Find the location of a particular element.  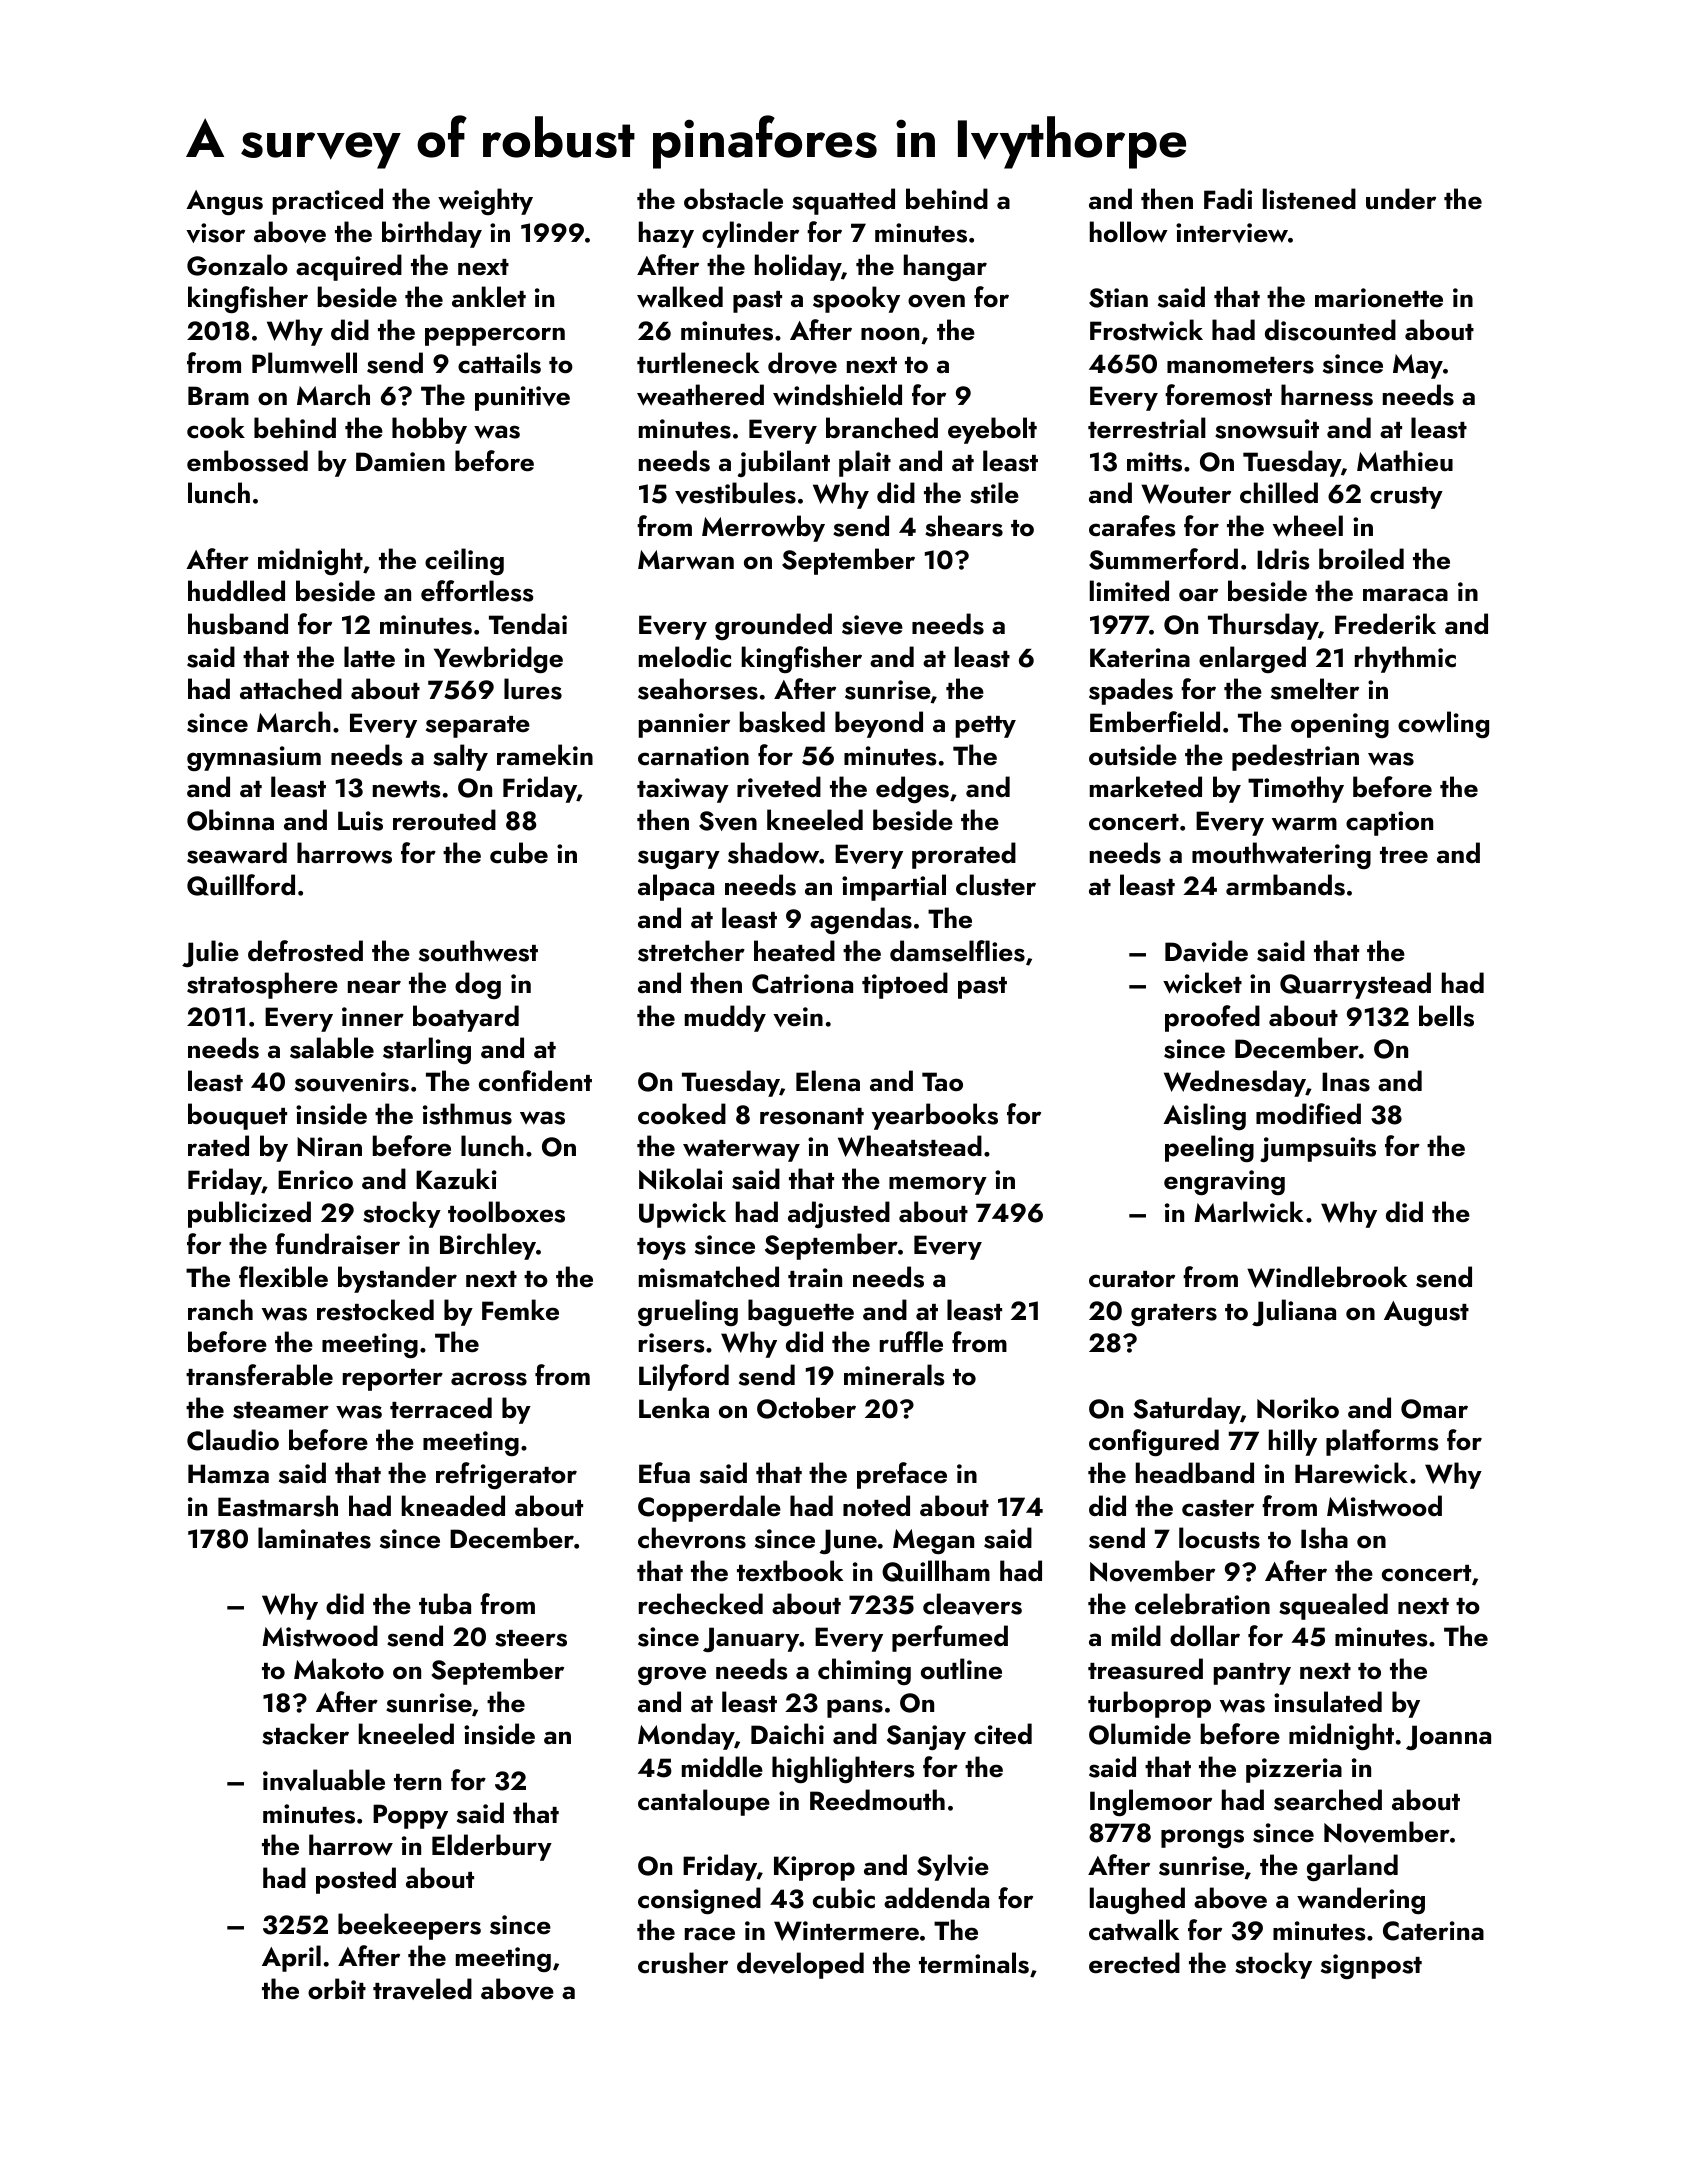

warm is located at coordinates (1304, 824).
